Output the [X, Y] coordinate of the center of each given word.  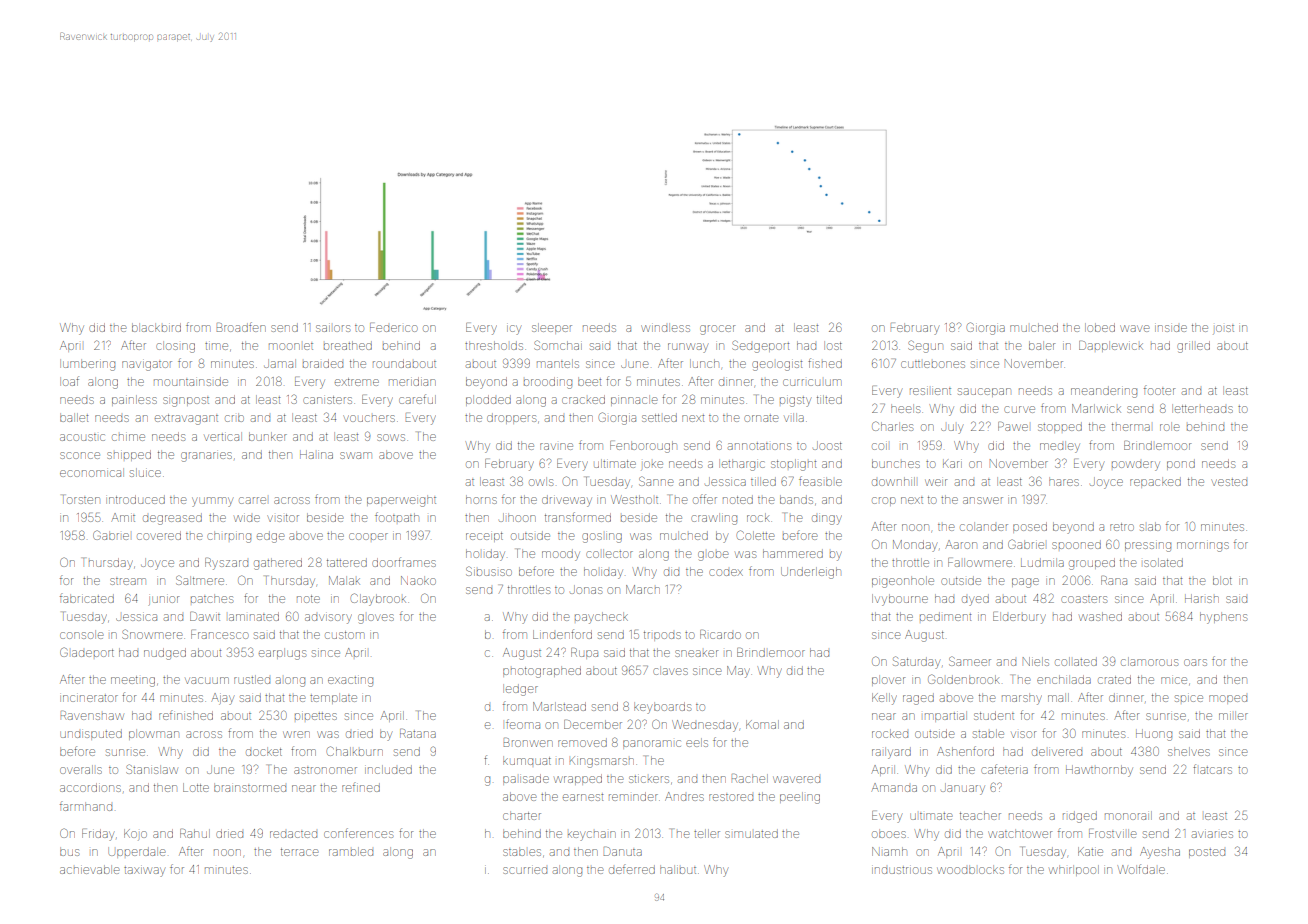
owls [541, 481]
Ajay [222, 699]
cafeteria [1004, 769]
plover [888, 680]
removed [582, 742]
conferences [358, 833]
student [994, 715]
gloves [376, 619]
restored [731, 797]
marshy [1022, 699]
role [1169, 426]
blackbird [156, 327]
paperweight [401, 501]
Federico [394, 327]
